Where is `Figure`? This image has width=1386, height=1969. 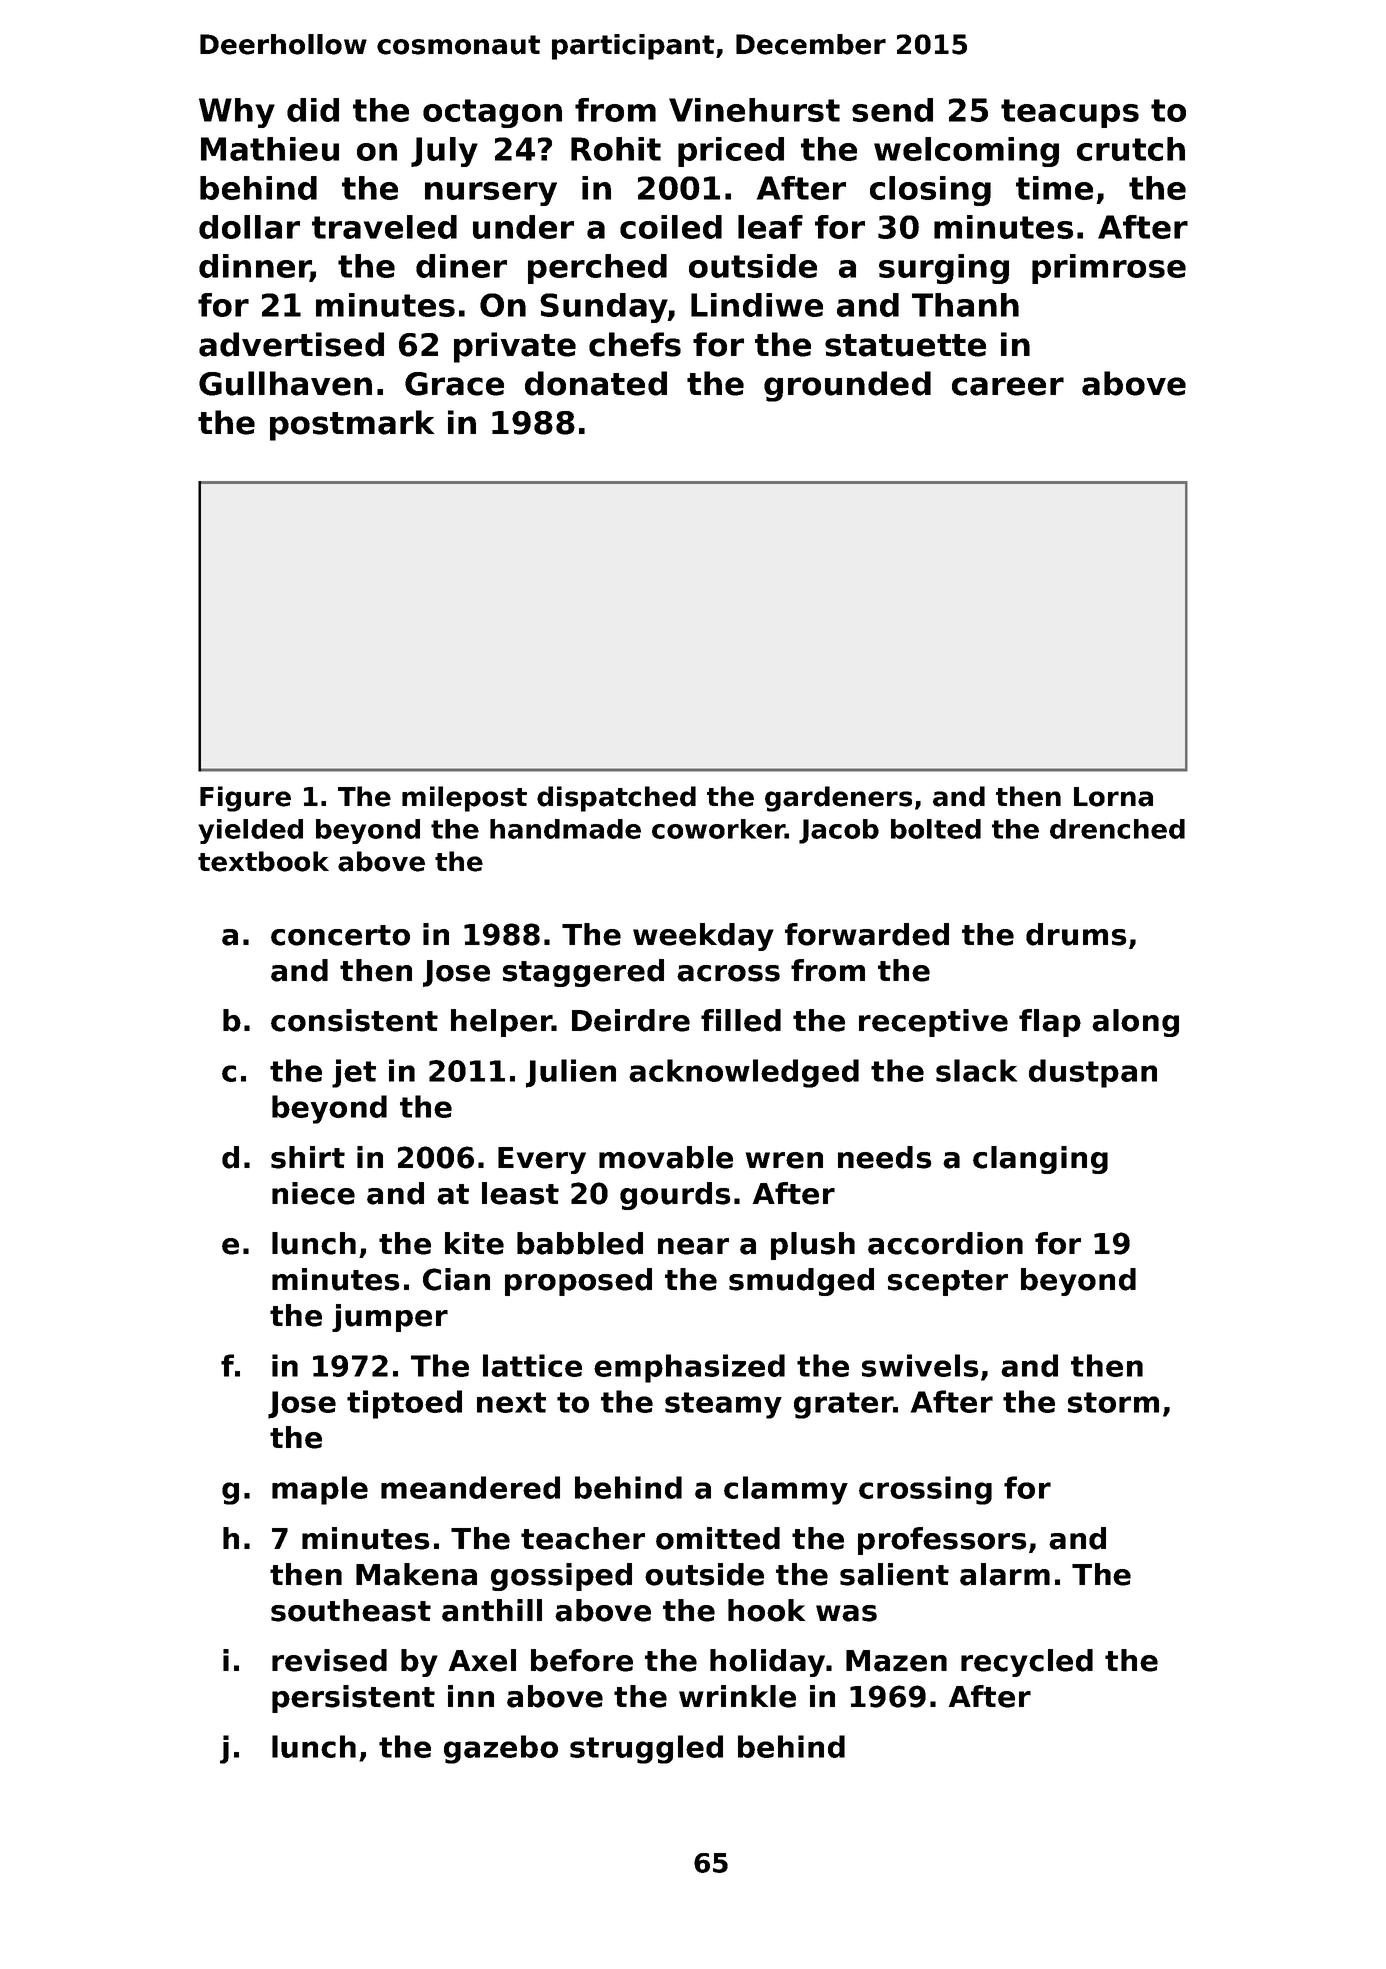
Figure is located at coordinates (245, 799).
